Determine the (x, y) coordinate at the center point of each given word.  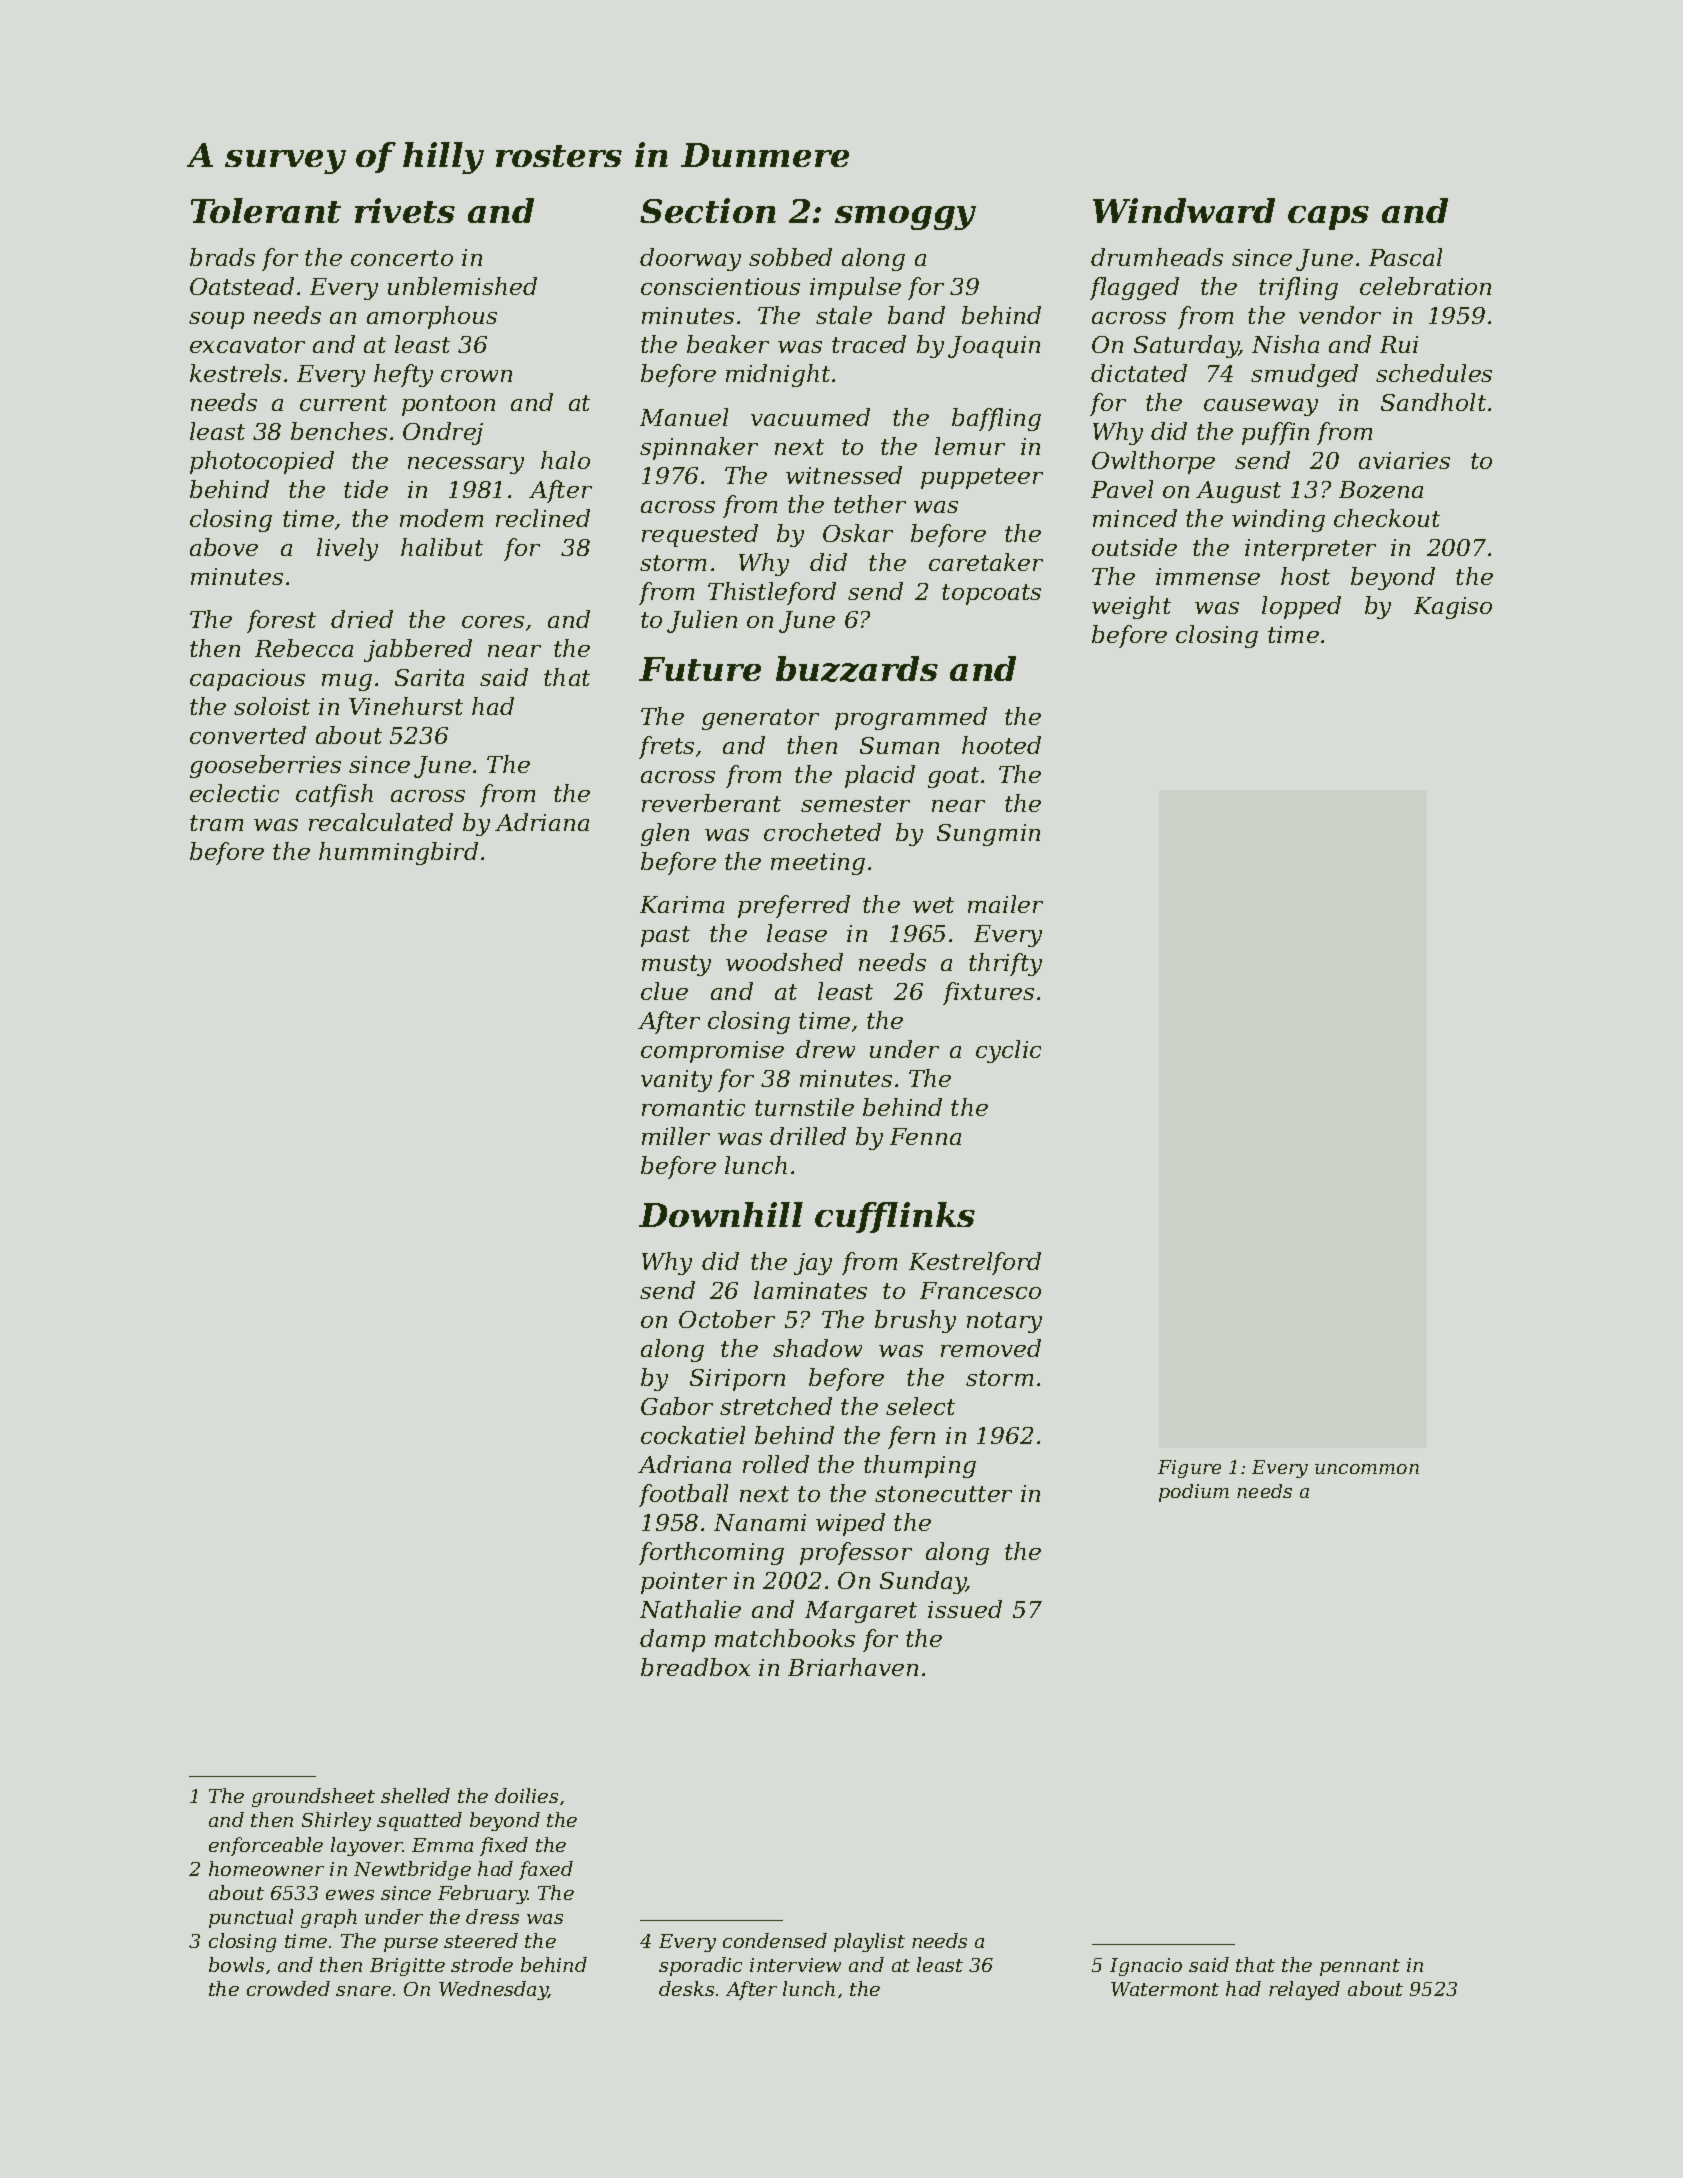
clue (664, 991)
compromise (712, 1052)
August (1238, 492)
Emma (442, 1845)
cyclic (1008, 1051)
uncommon (1367, 1469)
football (683, 1495)
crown (476, 376)
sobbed (790, 257)
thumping (920, 1466)
